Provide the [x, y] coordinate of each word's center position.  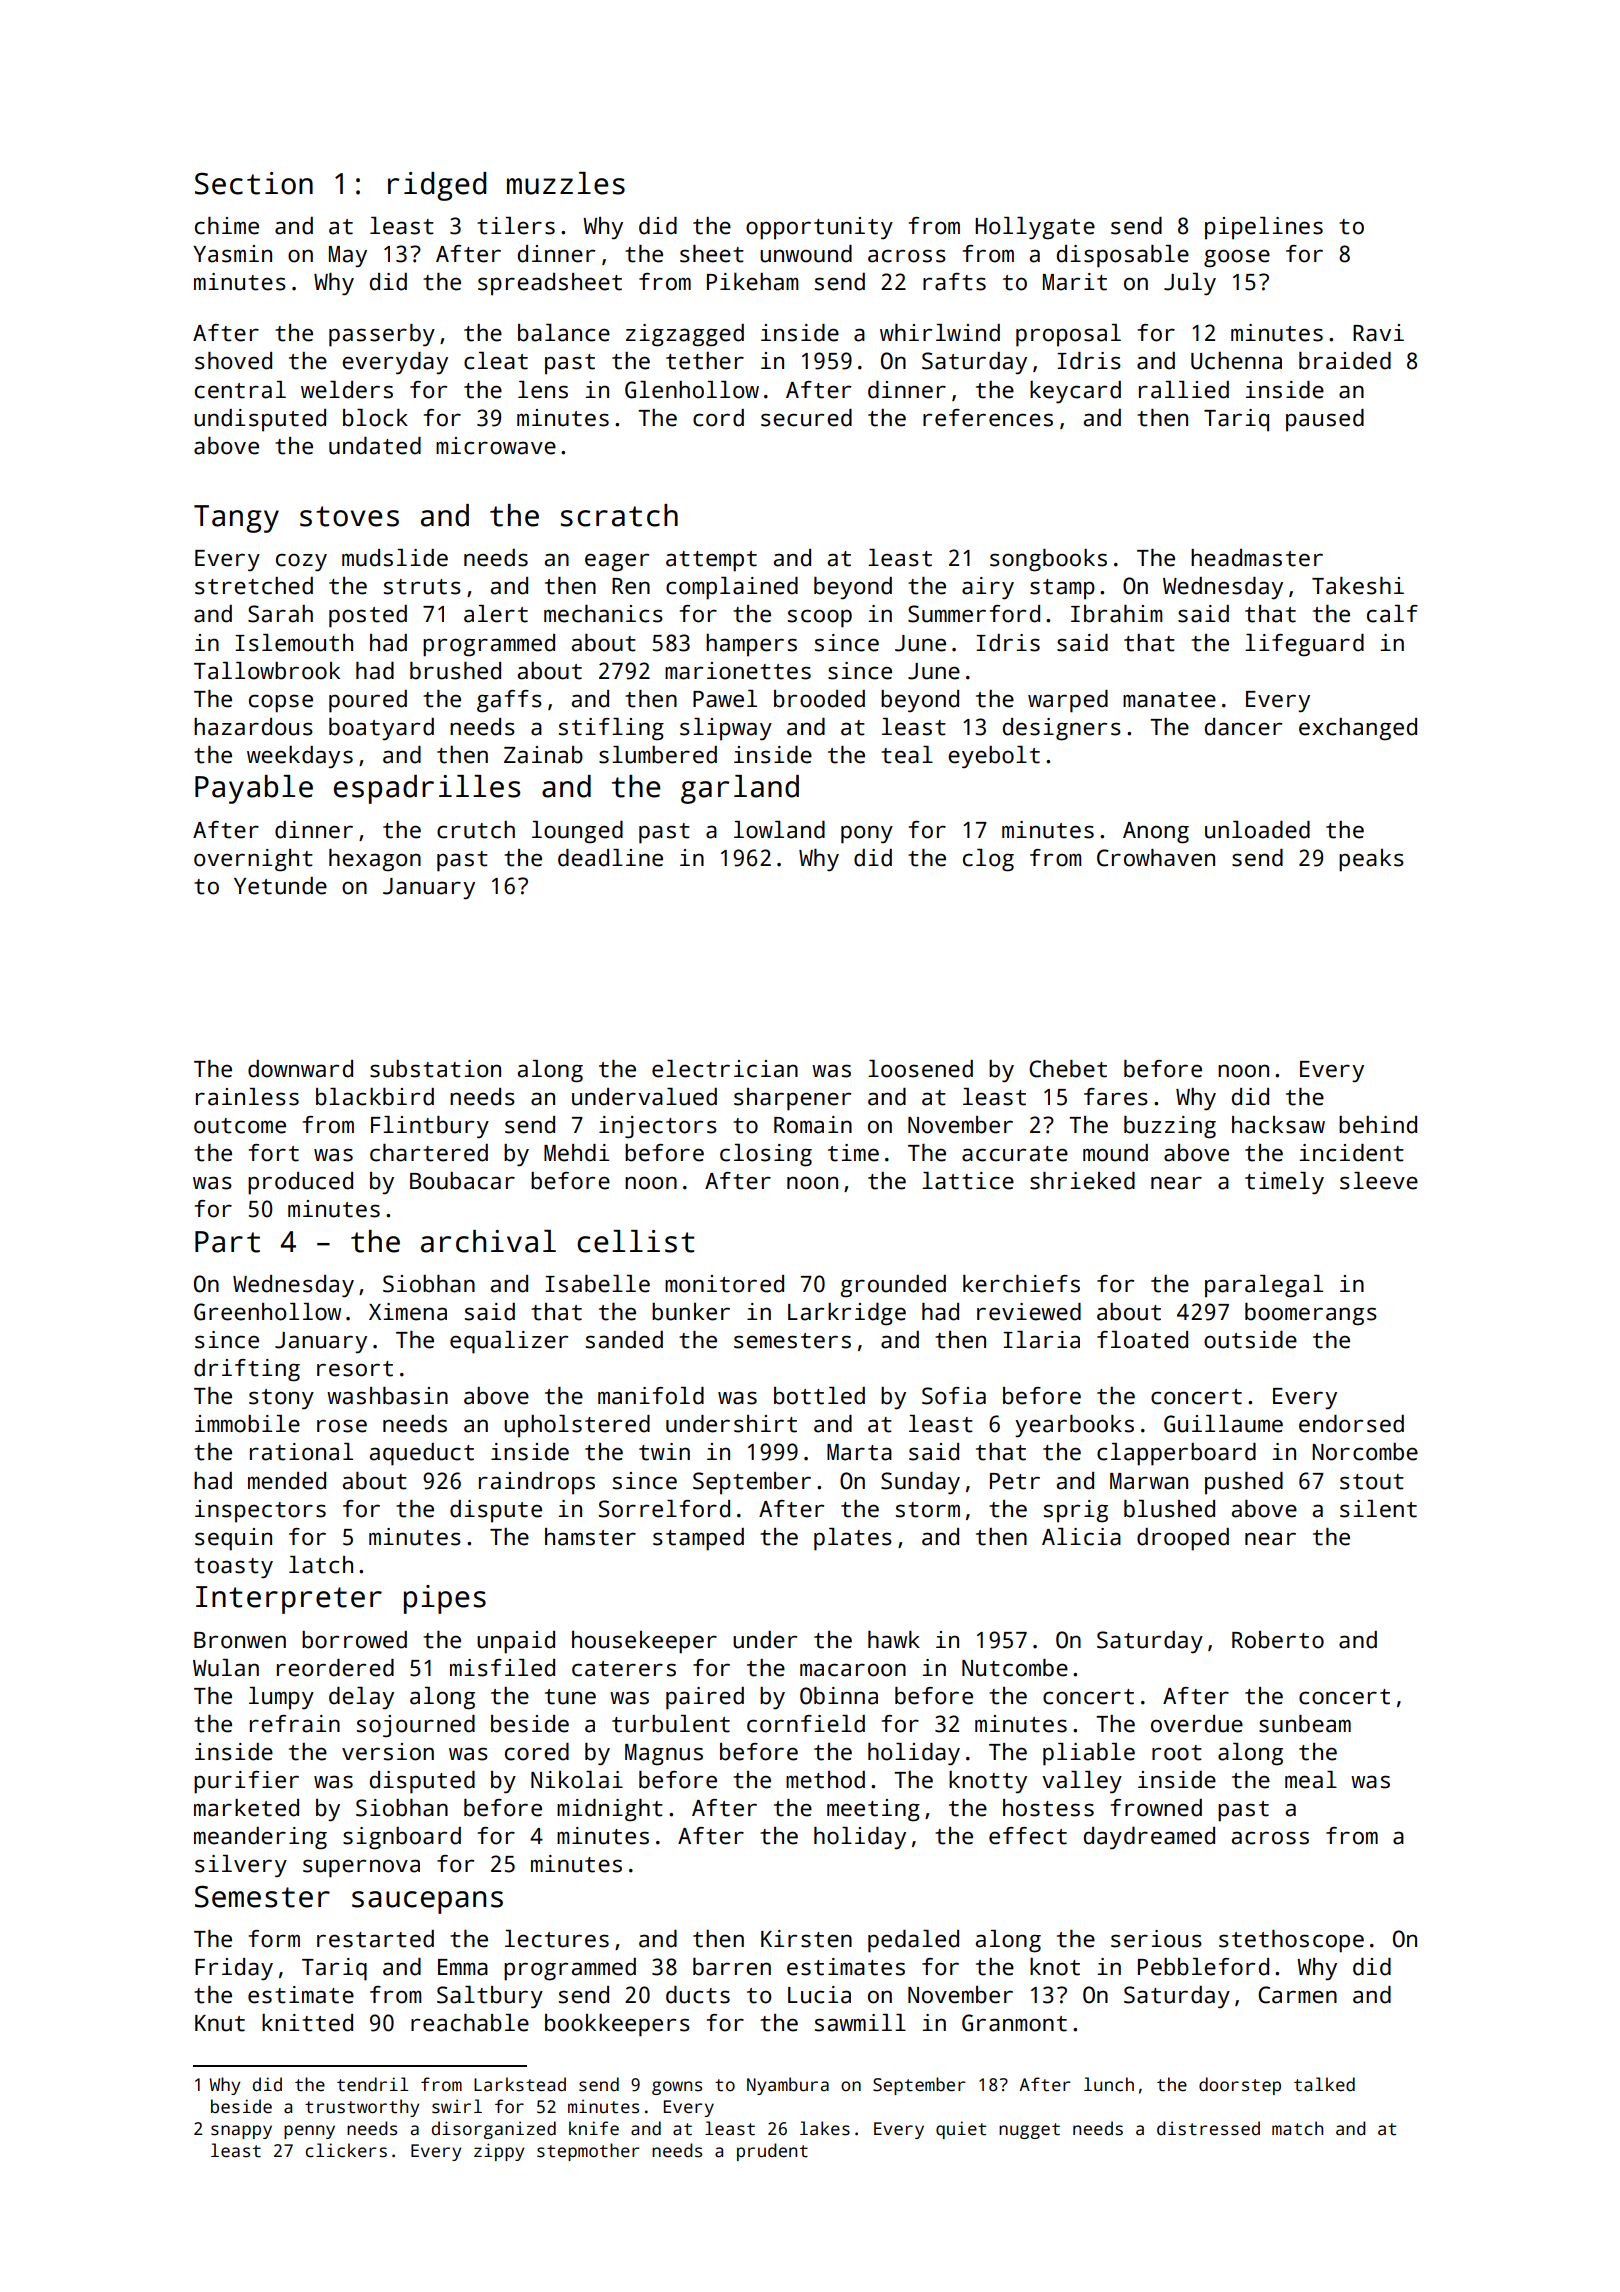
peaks [1371, 860]
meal [1311, 1780]
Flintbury [430, 1127]
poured [368, 701]
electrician [725, 1069]
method [825, 1780]
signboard [402, 1838]
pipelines [1264, 228]
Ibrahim [1116, 614]
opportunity [819, 228]
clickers [346, 2150]
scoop [820, 618]
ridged [437, 186]
